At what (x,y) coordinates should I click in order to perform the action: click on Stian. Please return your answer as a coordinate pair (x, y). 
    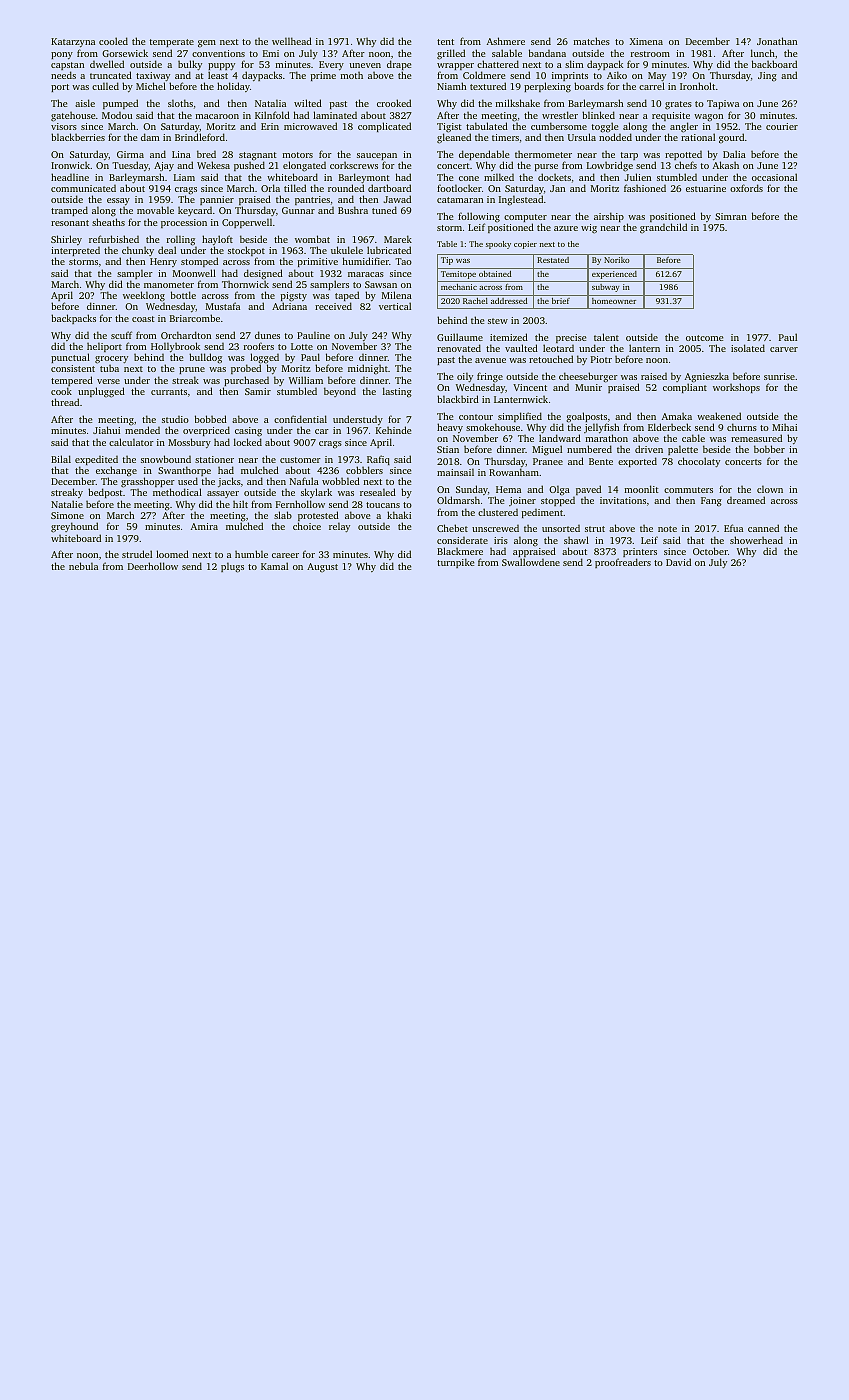
    Looking at the image, I should click on (448, 449).
